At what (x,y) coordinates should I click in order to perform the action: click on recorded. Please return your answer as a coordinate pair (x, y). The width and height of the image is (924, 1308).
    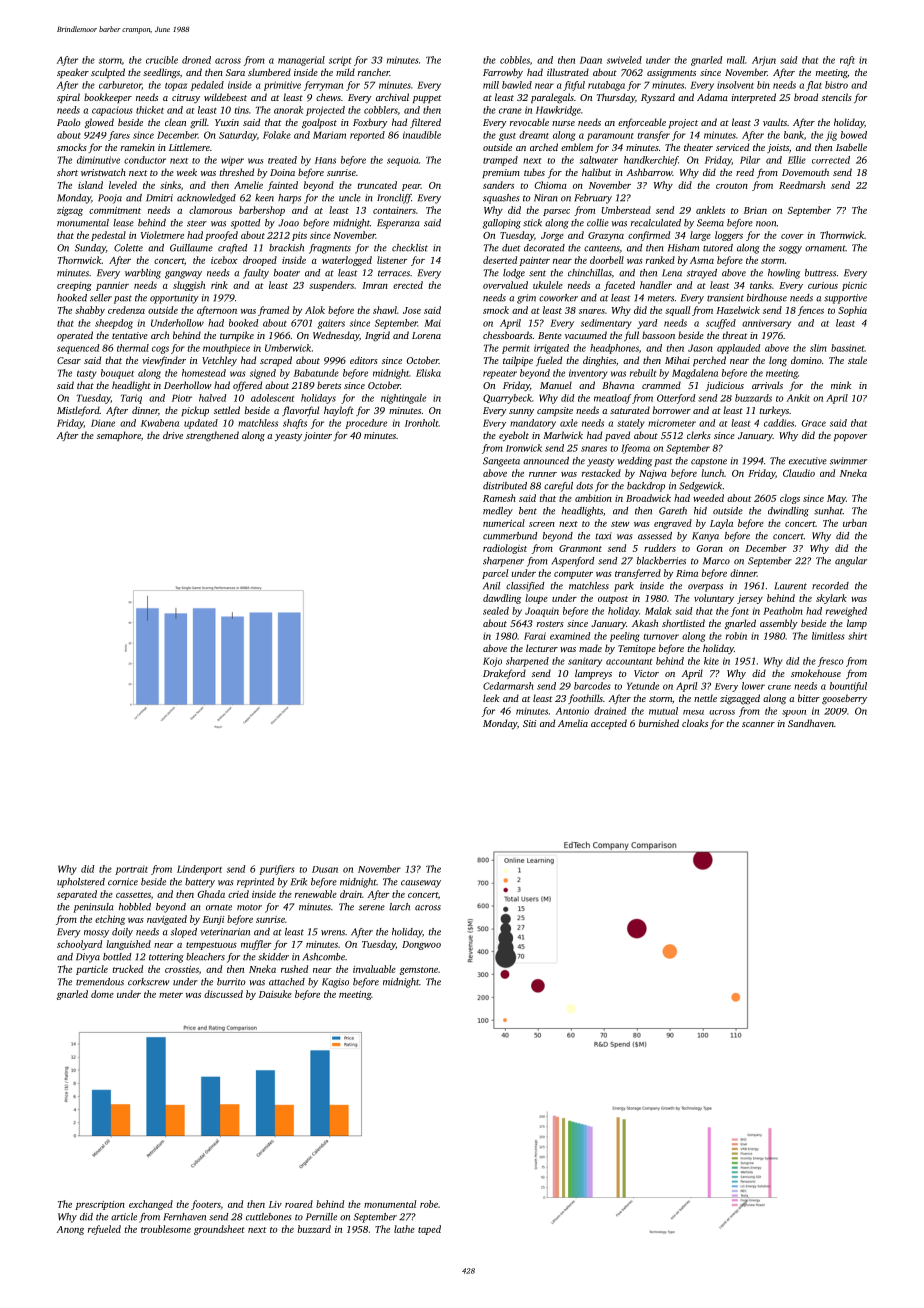
    Looking at the image, I should click on (830, 586).
